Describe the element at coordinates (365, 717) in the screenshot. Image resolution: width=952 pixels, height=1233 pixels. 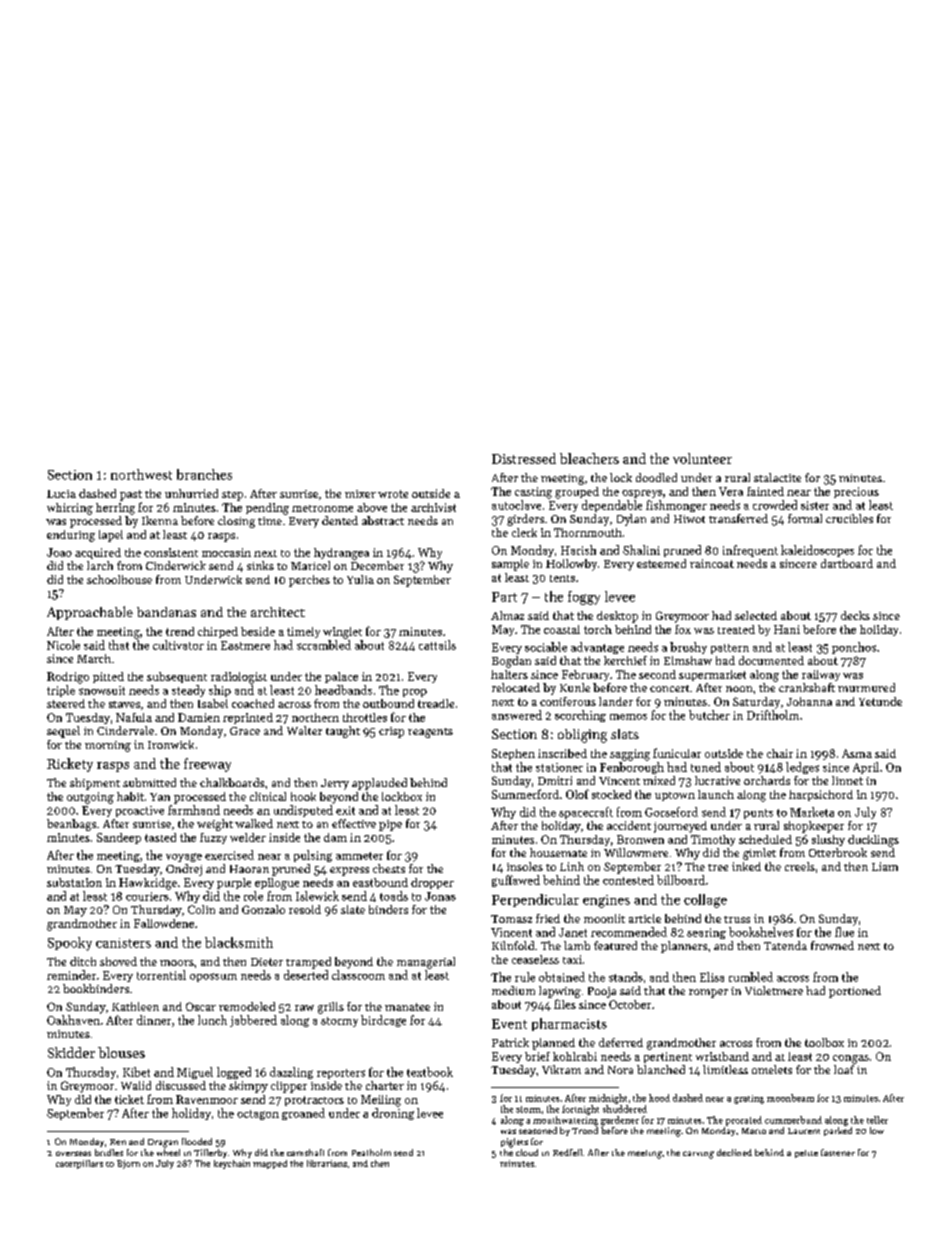
I see `throttles` at that location.
